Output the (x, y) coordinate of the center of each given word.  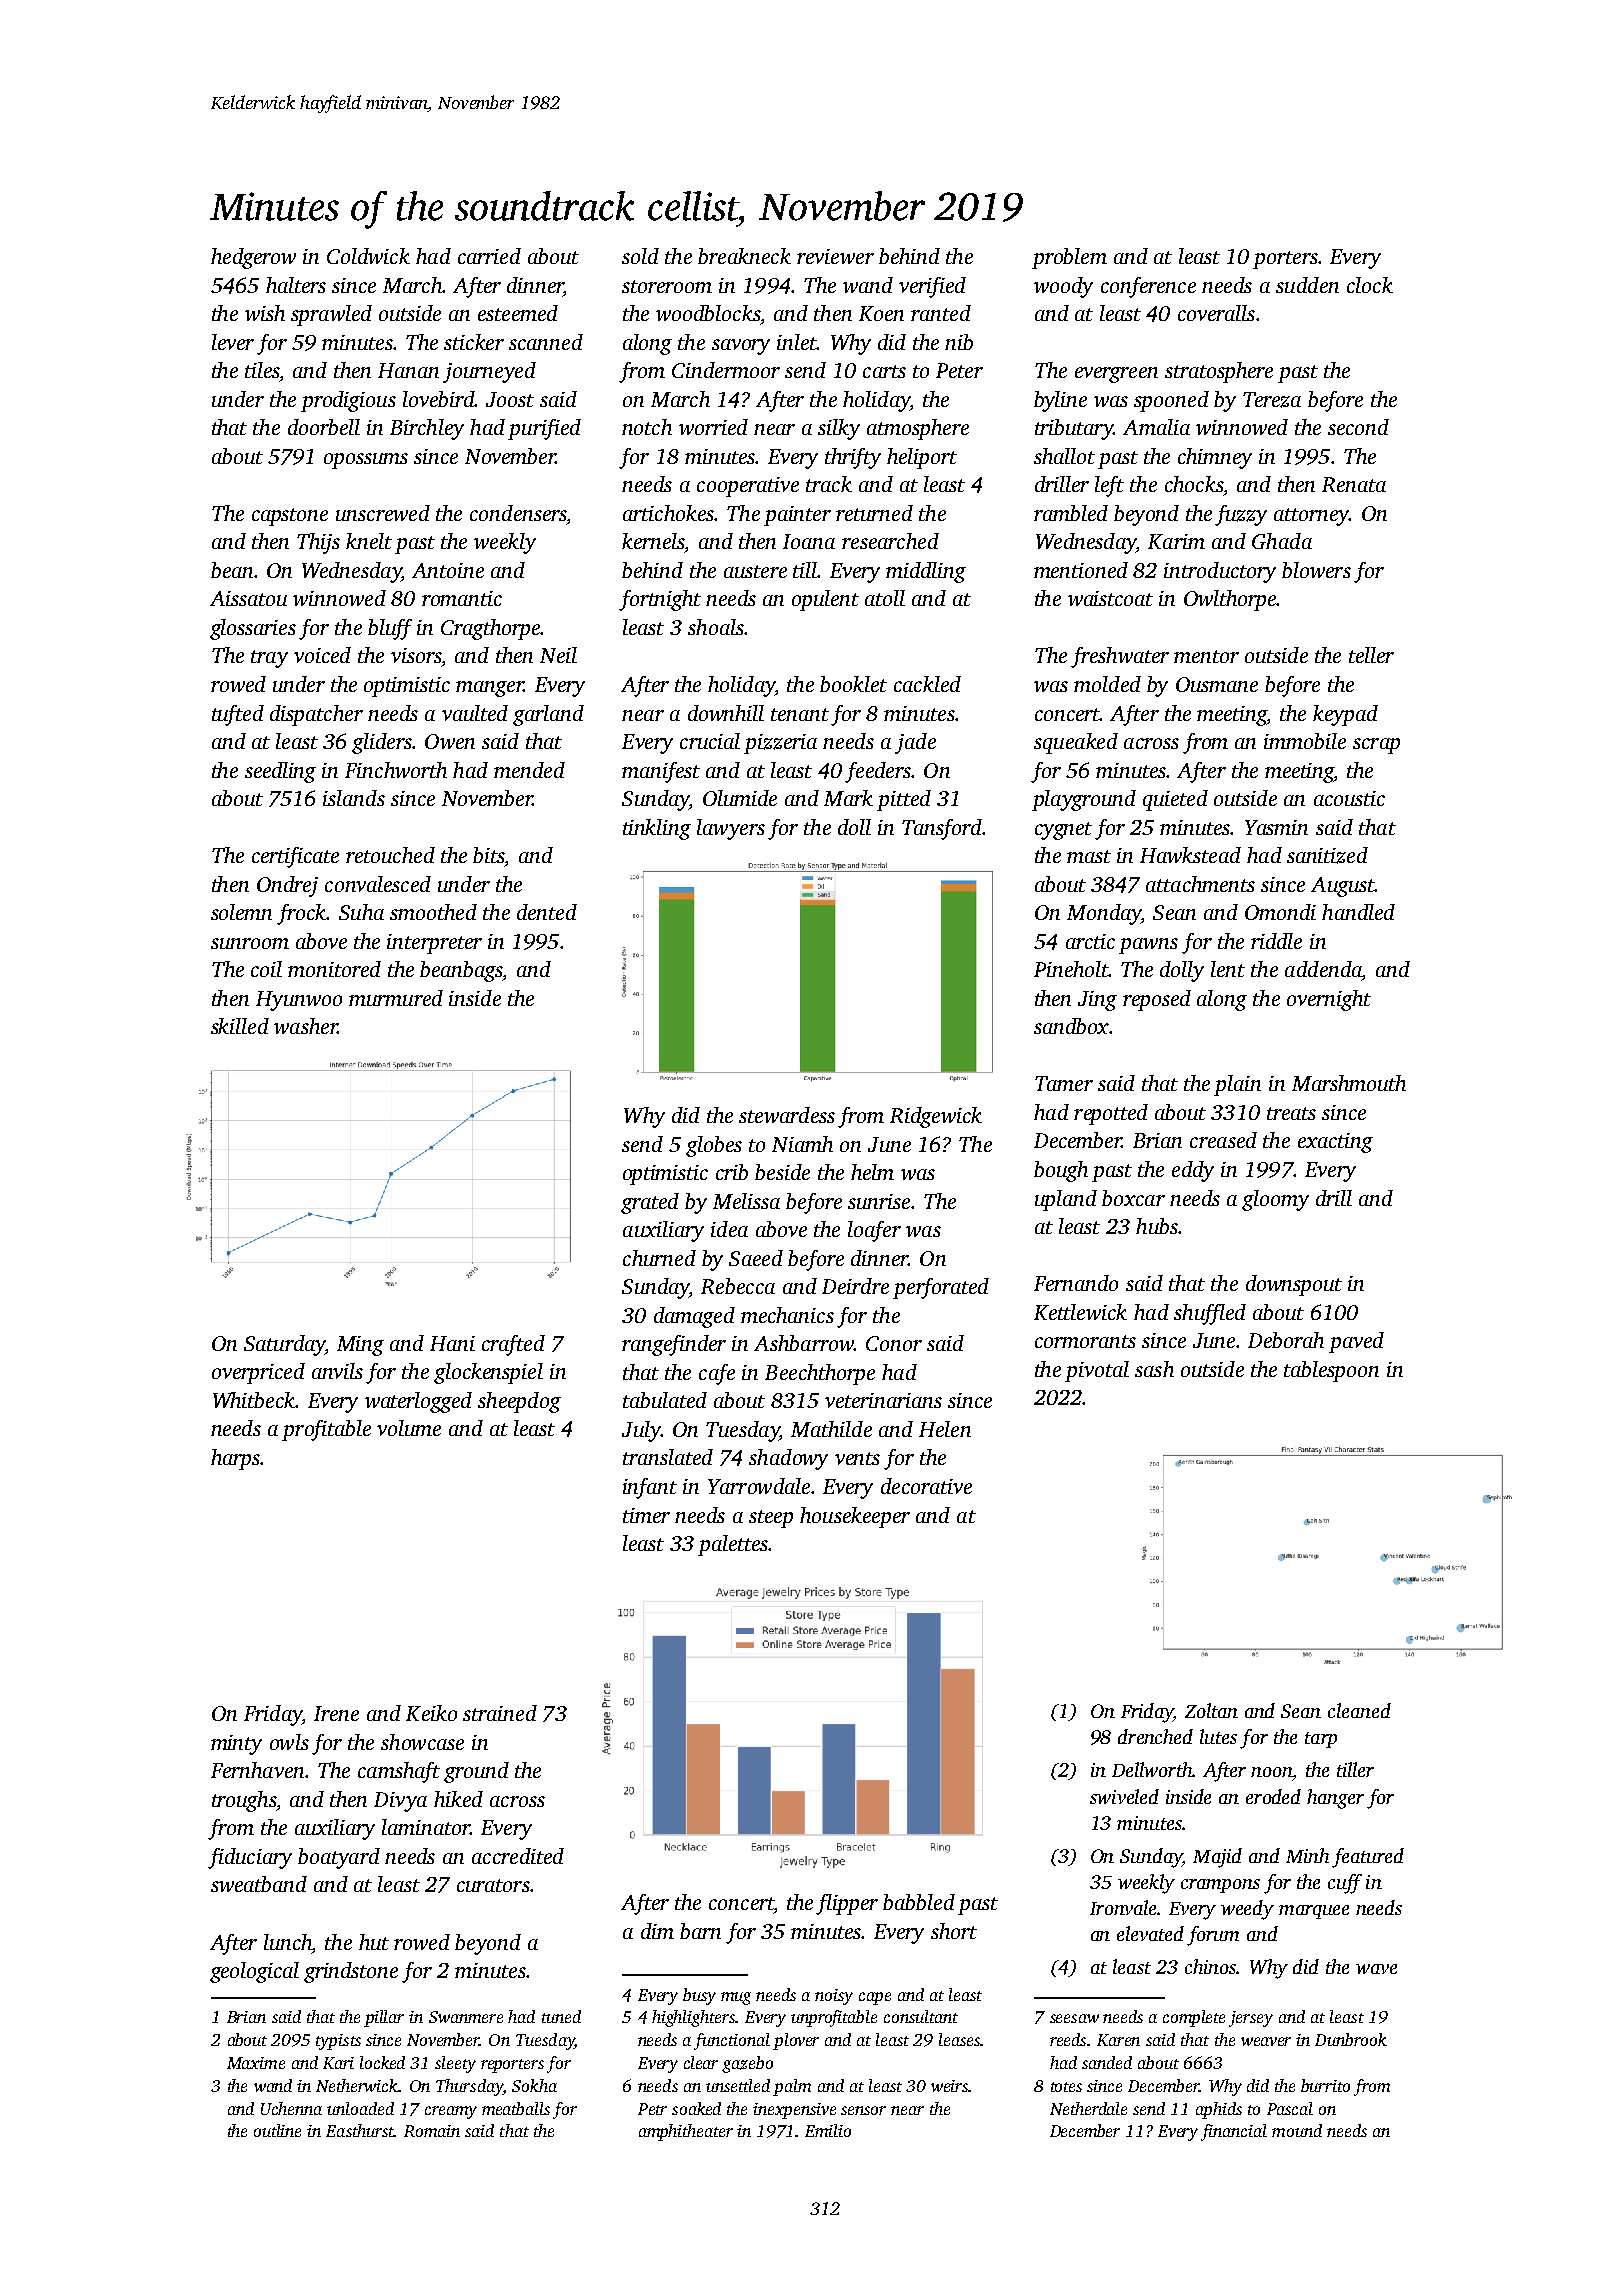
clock (1370, 285)
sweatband (259, 1884)
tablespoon (1331, 1371)
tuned (561, 2016)
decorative (926, 1486)
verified (932, 287)
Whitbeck (254, 1400)
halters (296, 285)
